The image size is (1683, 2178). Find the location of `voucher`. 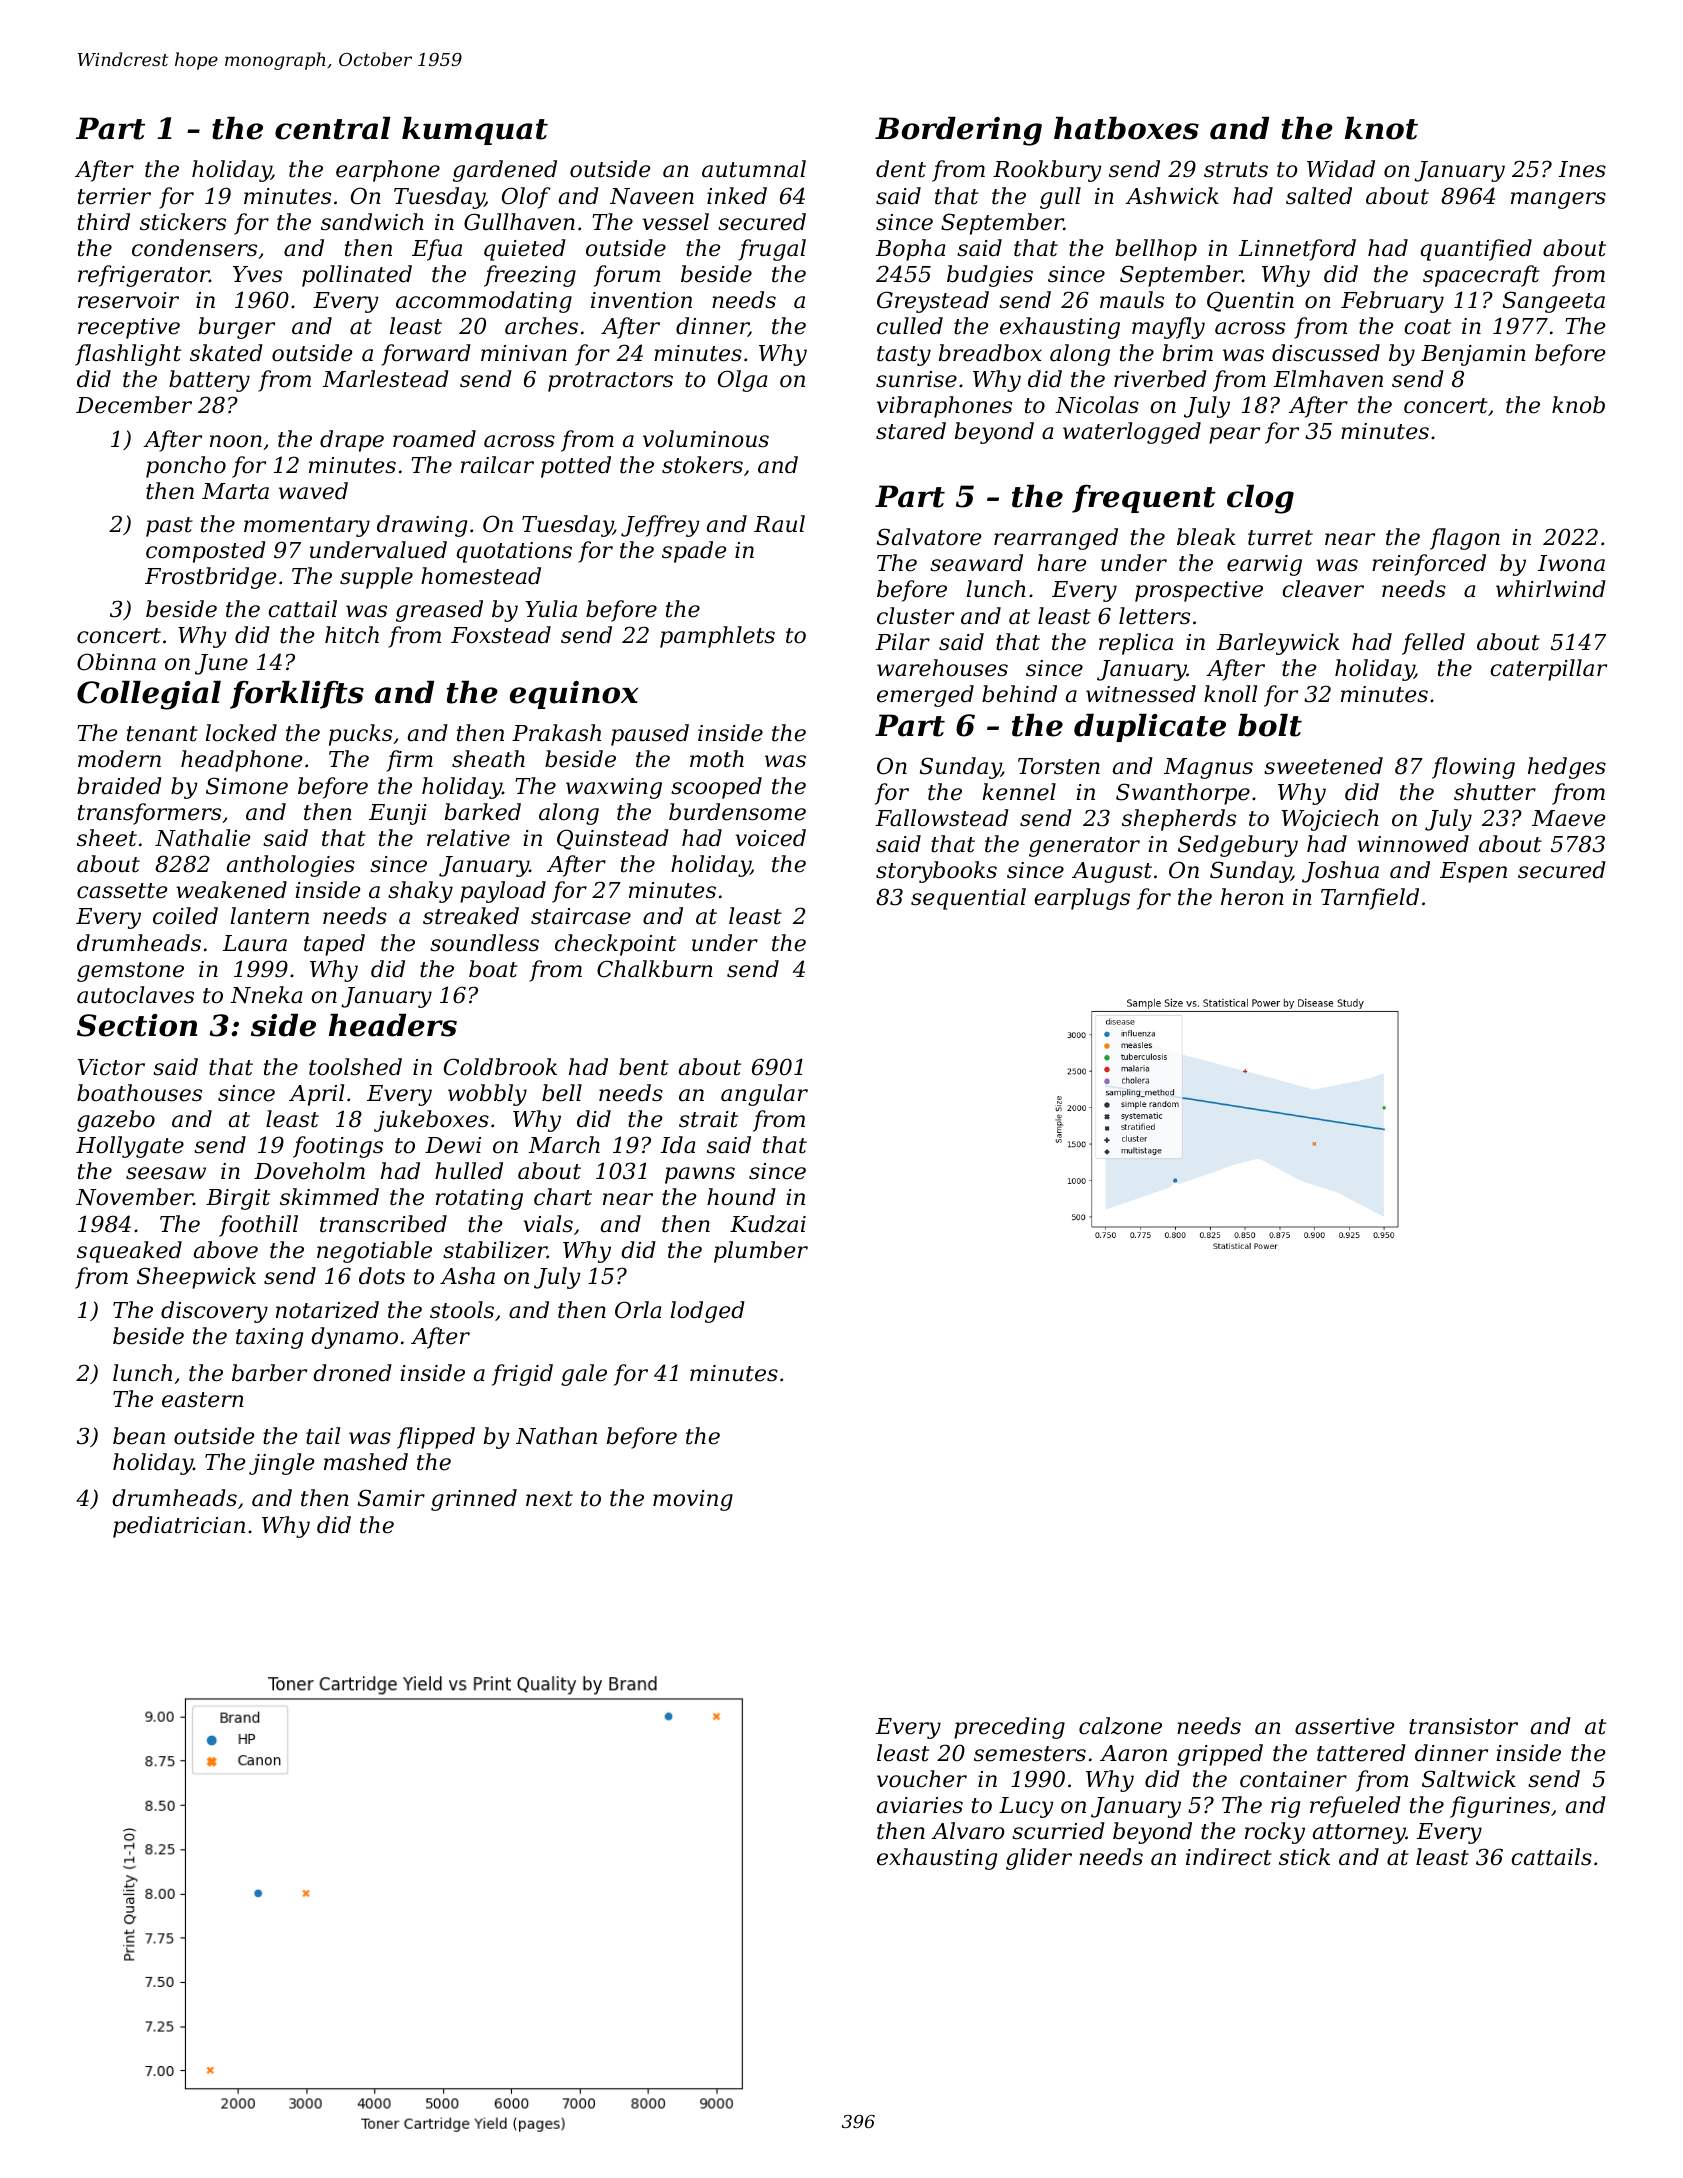

voucher is located at coordinates (922, 1779).
